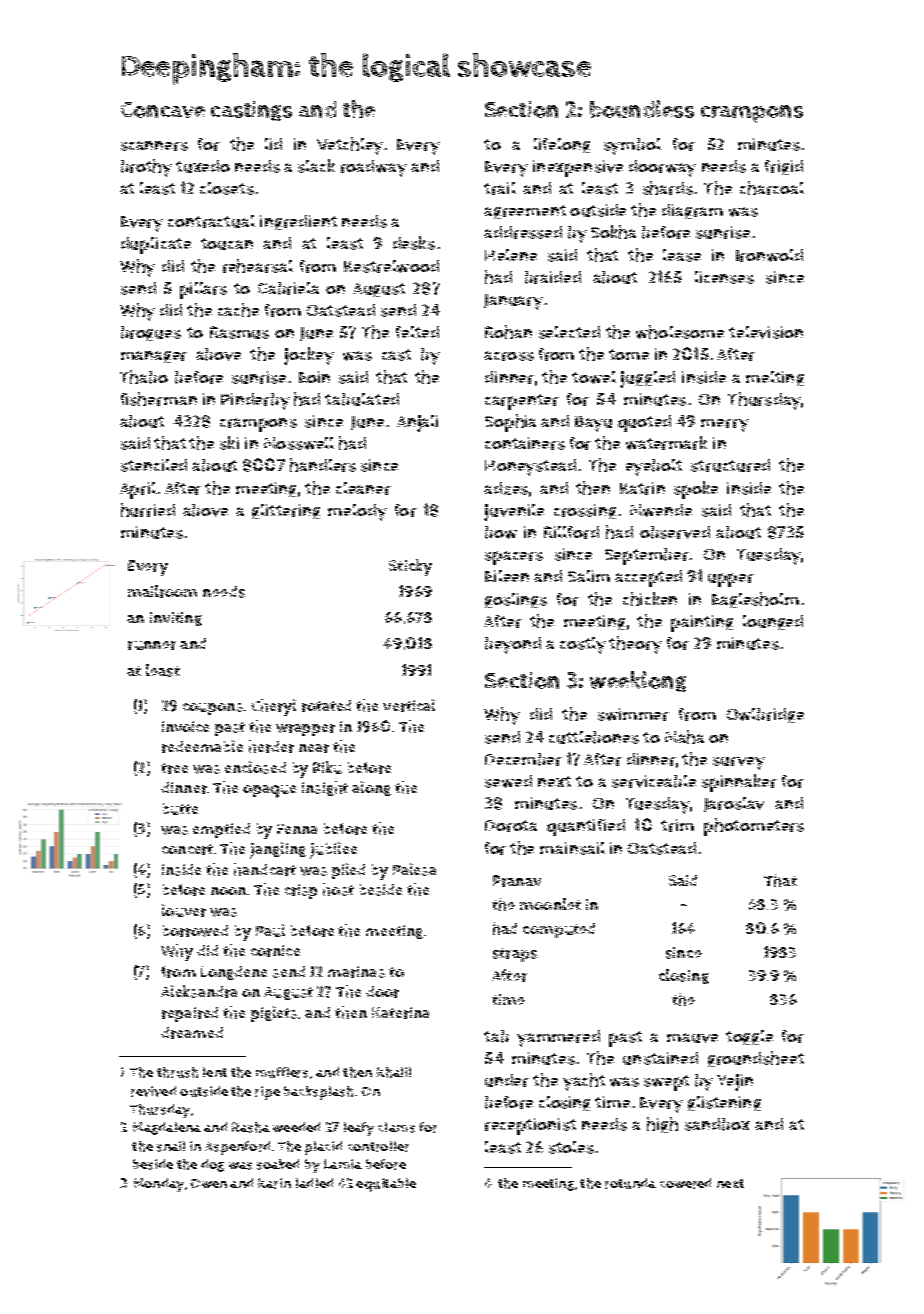 The width and height of the screenshot is (924, 1314). Describe the element at coordinates (203, 290) in the screenshot. I see `pillars` at that location.
